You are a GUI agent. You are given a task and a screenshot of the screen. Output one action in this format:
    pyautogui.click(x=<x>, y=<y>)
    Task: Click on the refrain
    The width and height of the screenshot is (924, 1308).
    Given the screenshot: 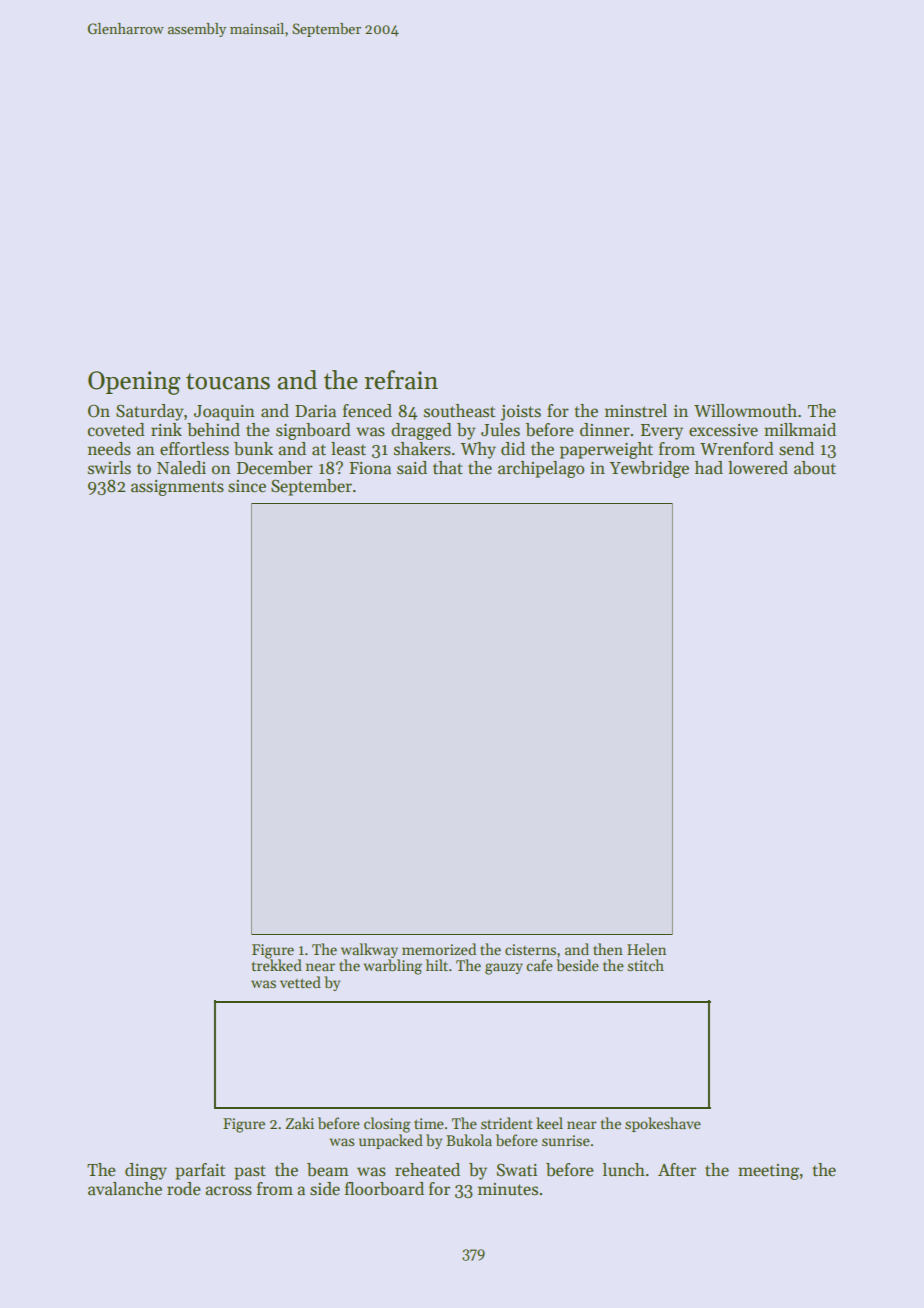 What is the action you would take?
    pyautogui.click(x=401, y=380)
